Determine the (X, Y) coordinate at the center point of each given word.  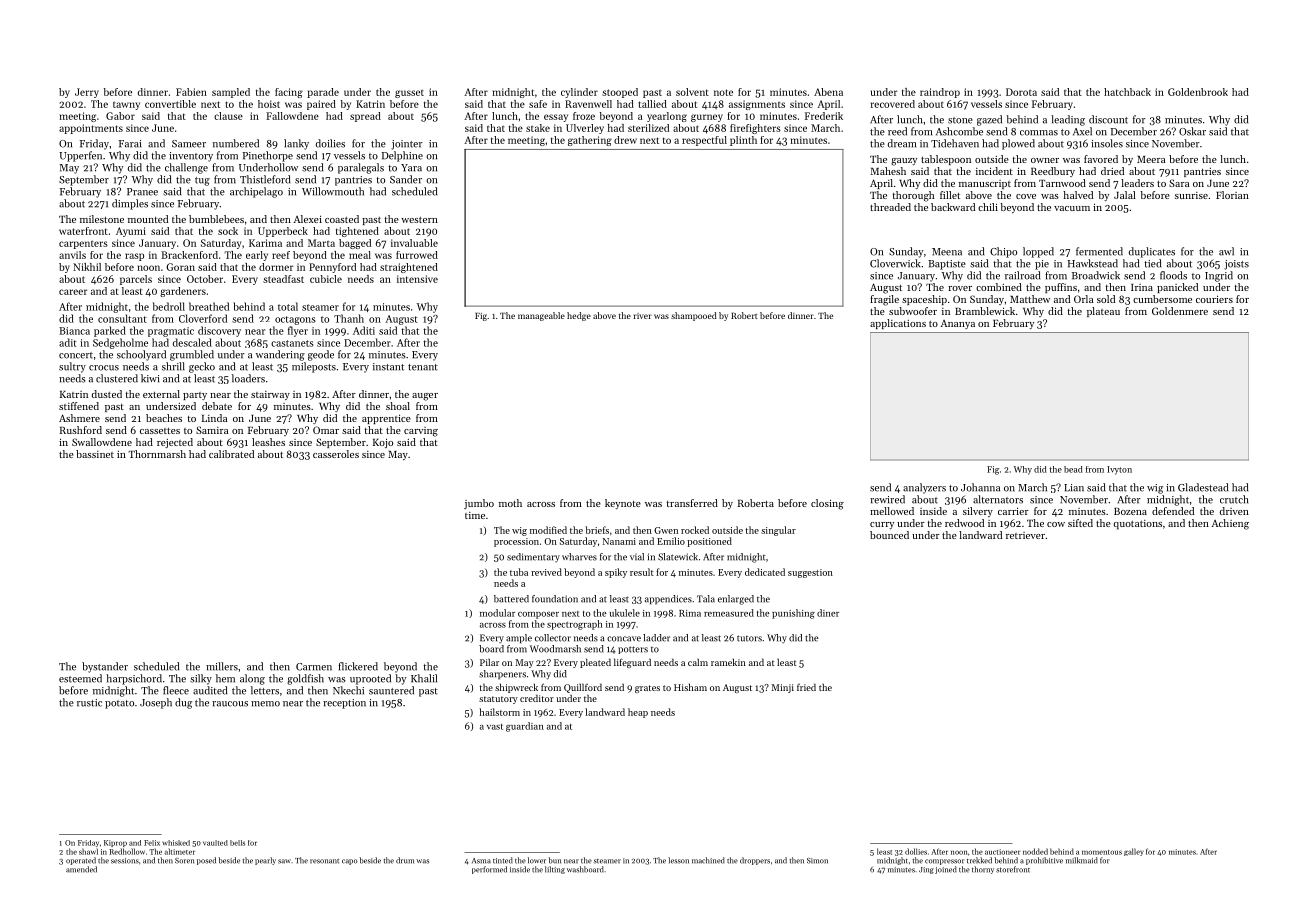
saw (284, 861)
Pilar (489, 662)
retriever (1025, 535)
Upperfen (80, 156)
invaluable (414, 243)
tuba (519, 572)
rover (960, 288)
